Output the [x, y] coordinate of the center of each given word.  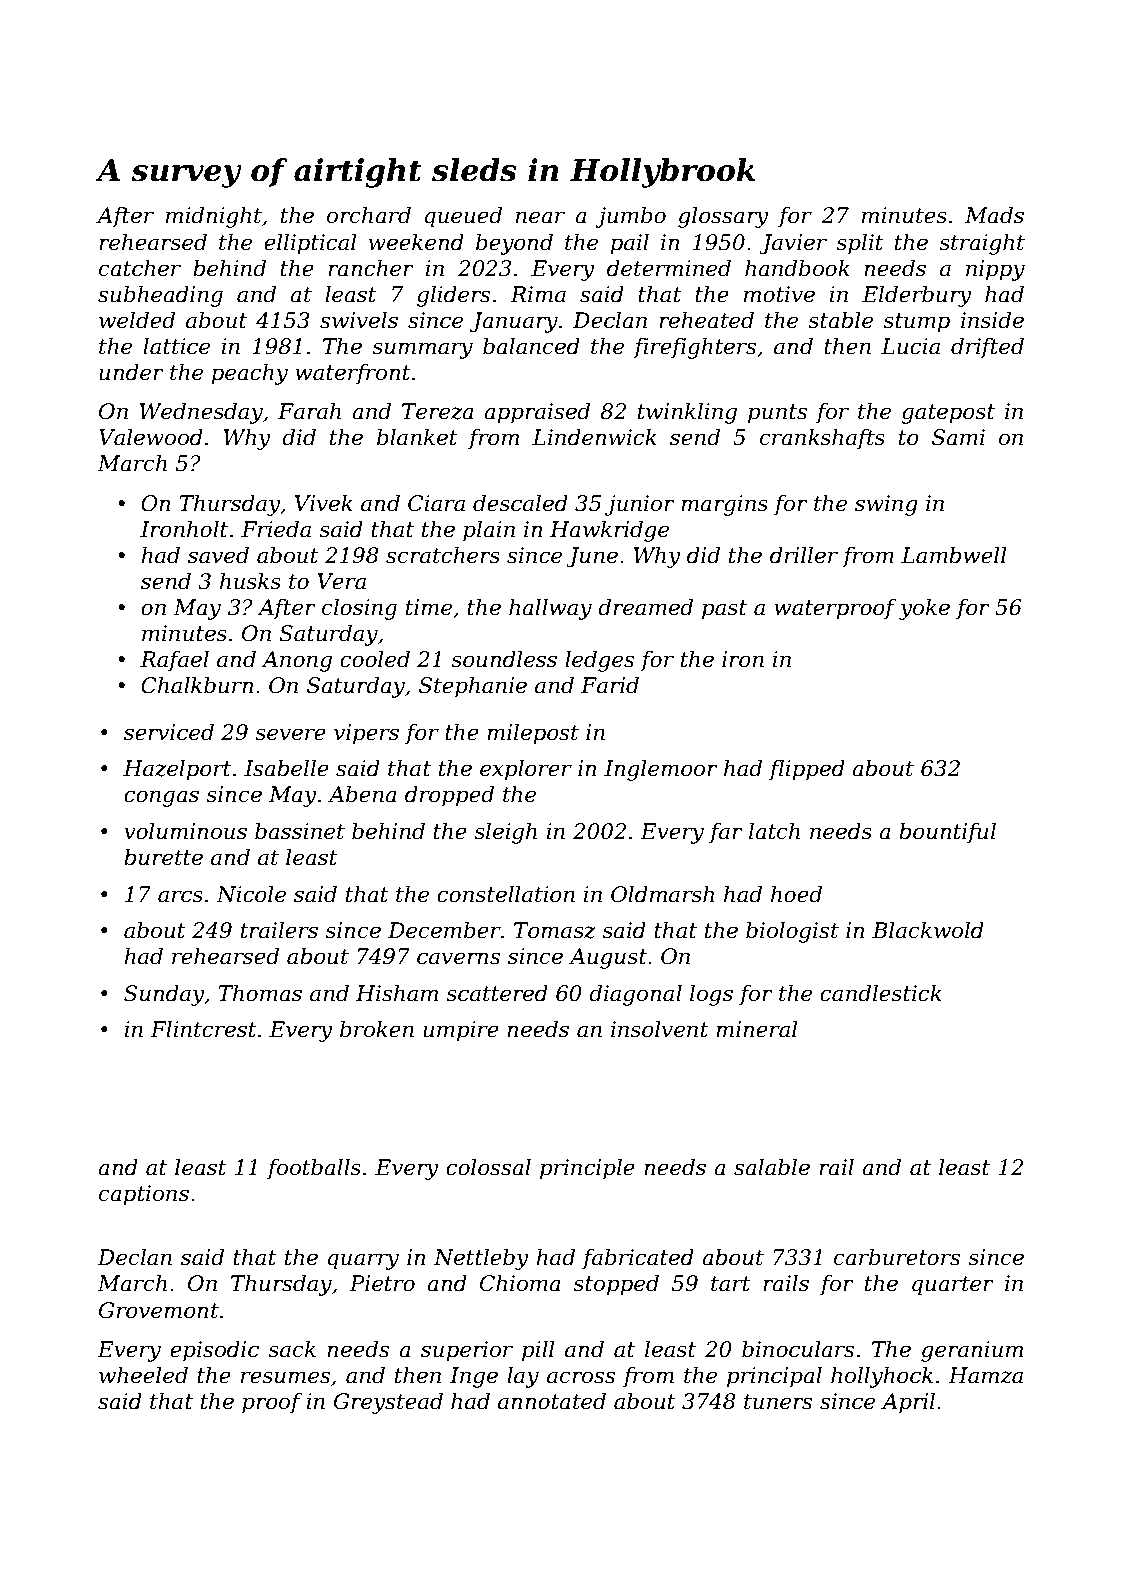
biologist [792, 932]
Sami [958, 437]
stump [916, 323]
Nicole [251, 894]
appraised [537, 413]
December [444, 930]
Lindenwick [594, 437]
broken [377, 1029]
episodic [214, 1351]
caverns [458, 958]
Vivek [324, 503]
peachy [249, 374]
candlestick [881, 993]
